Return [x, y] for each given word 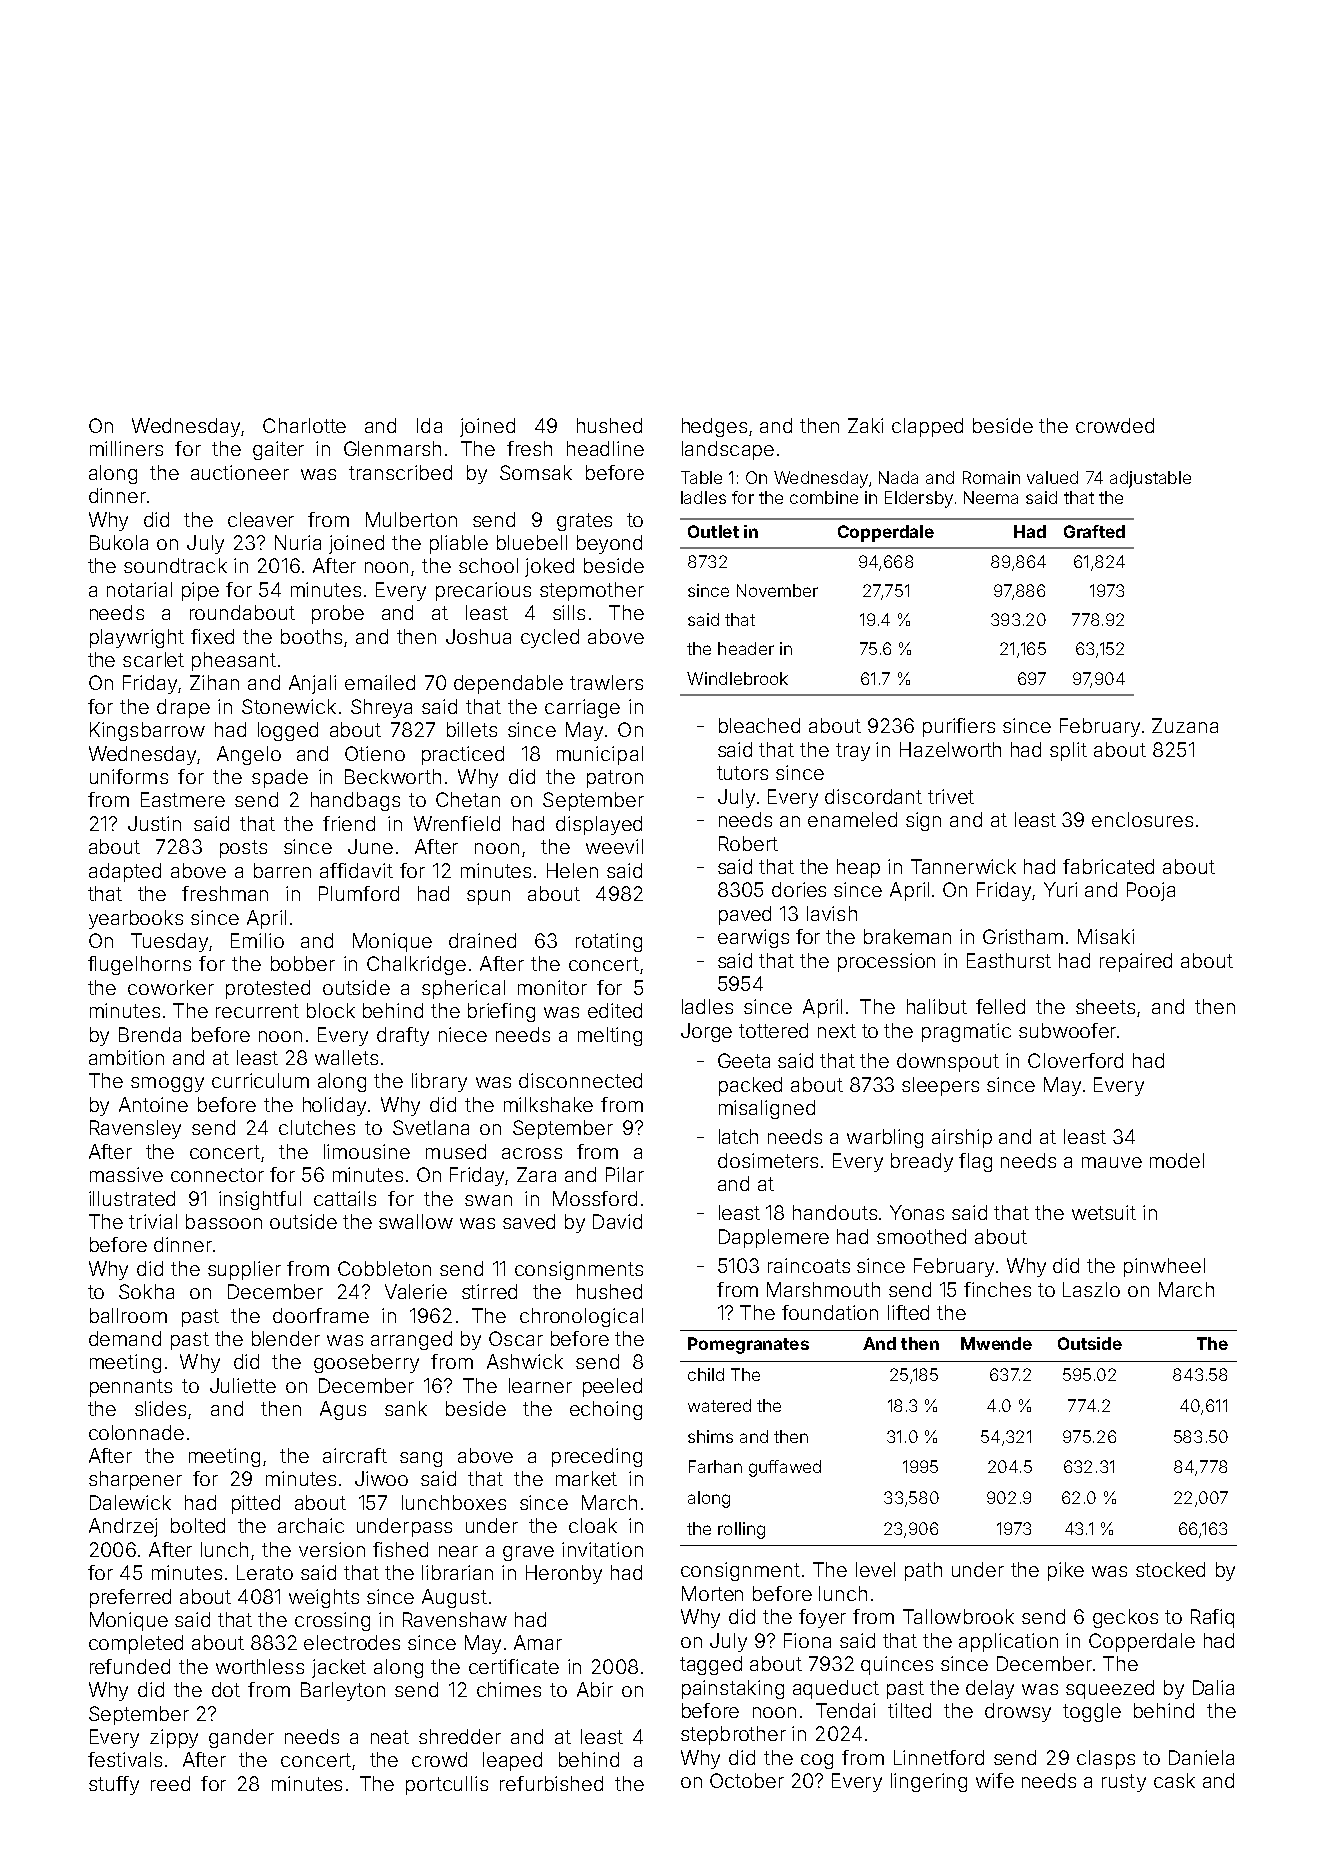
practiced [463, 755]
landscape [728, 450]
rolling [741, 1530]
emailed [380, 682]
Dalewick [130, 1502]
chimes [509, 1689]
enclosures [1142, 819]
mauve [1112, 1162]
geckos [1125, 1618]
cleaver [261, 519]
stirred [489, 1291]
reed [170, 1783]
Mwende [996, 1343]
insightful [260, 1200]
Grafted [1094, 531]
